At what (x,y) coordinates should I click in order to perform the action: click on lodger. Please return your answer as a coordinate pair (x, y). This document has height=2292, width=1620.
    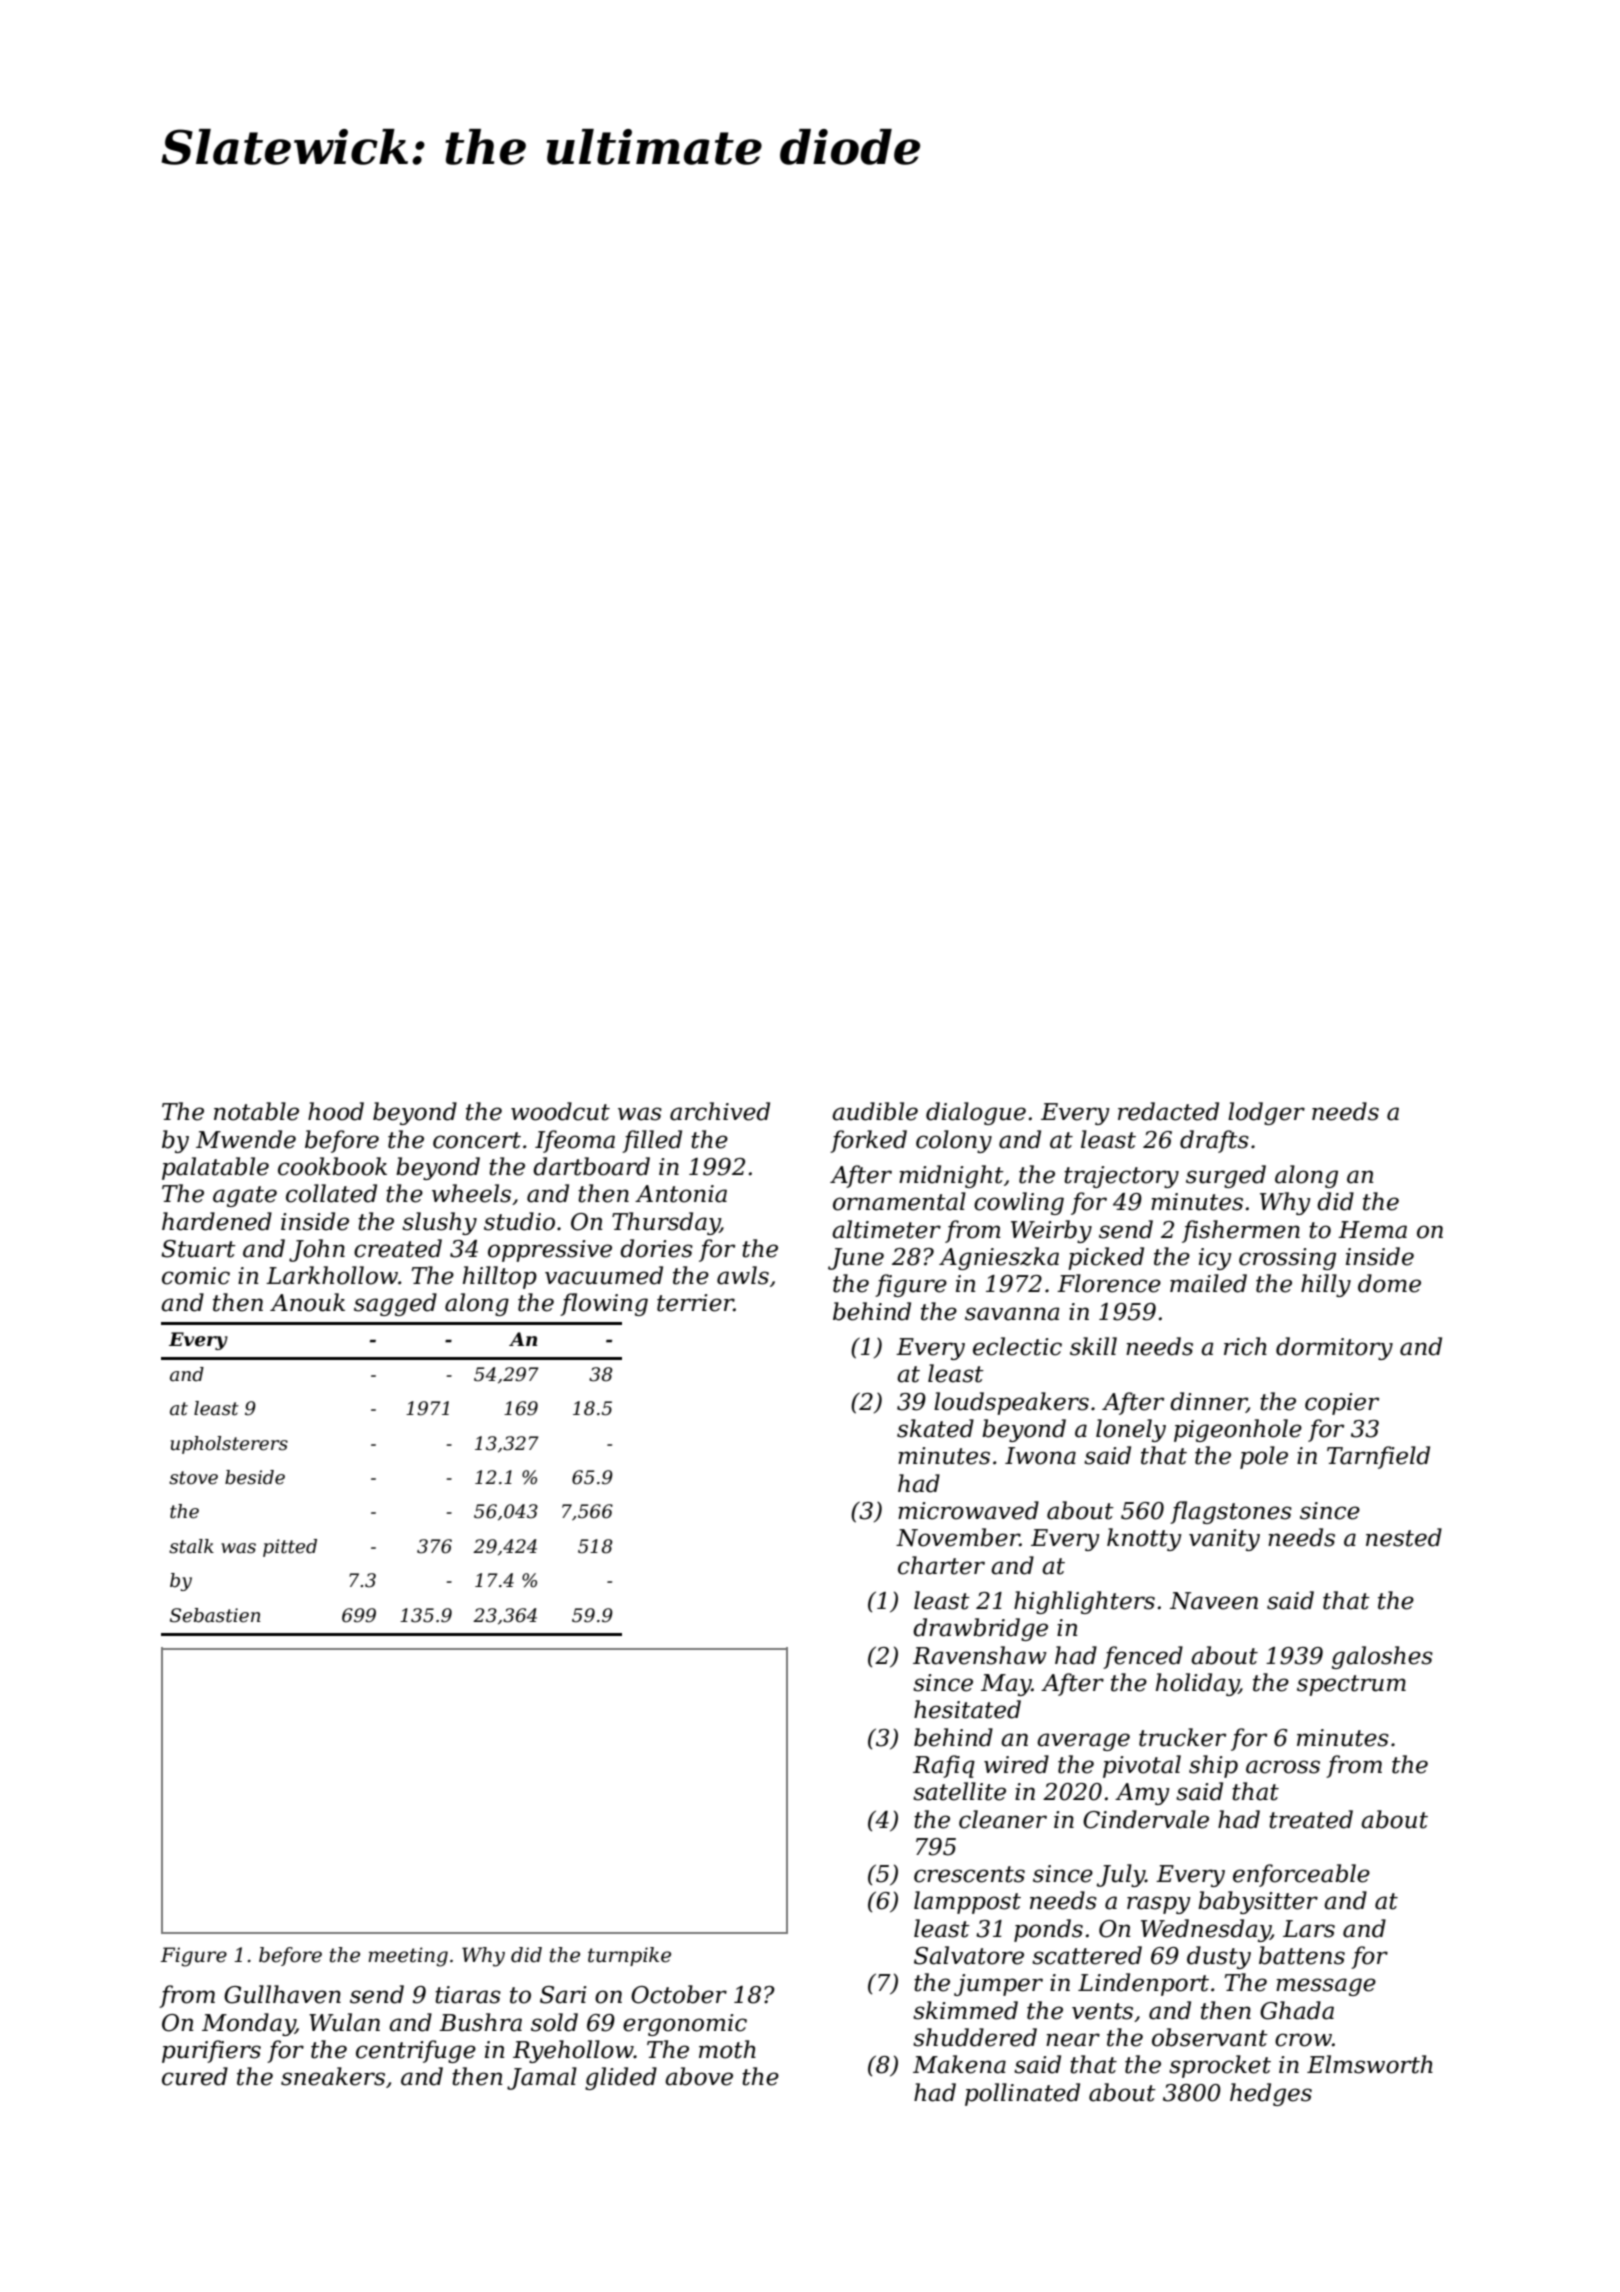
    Looking at the image, I should click on (1266, 1113).
